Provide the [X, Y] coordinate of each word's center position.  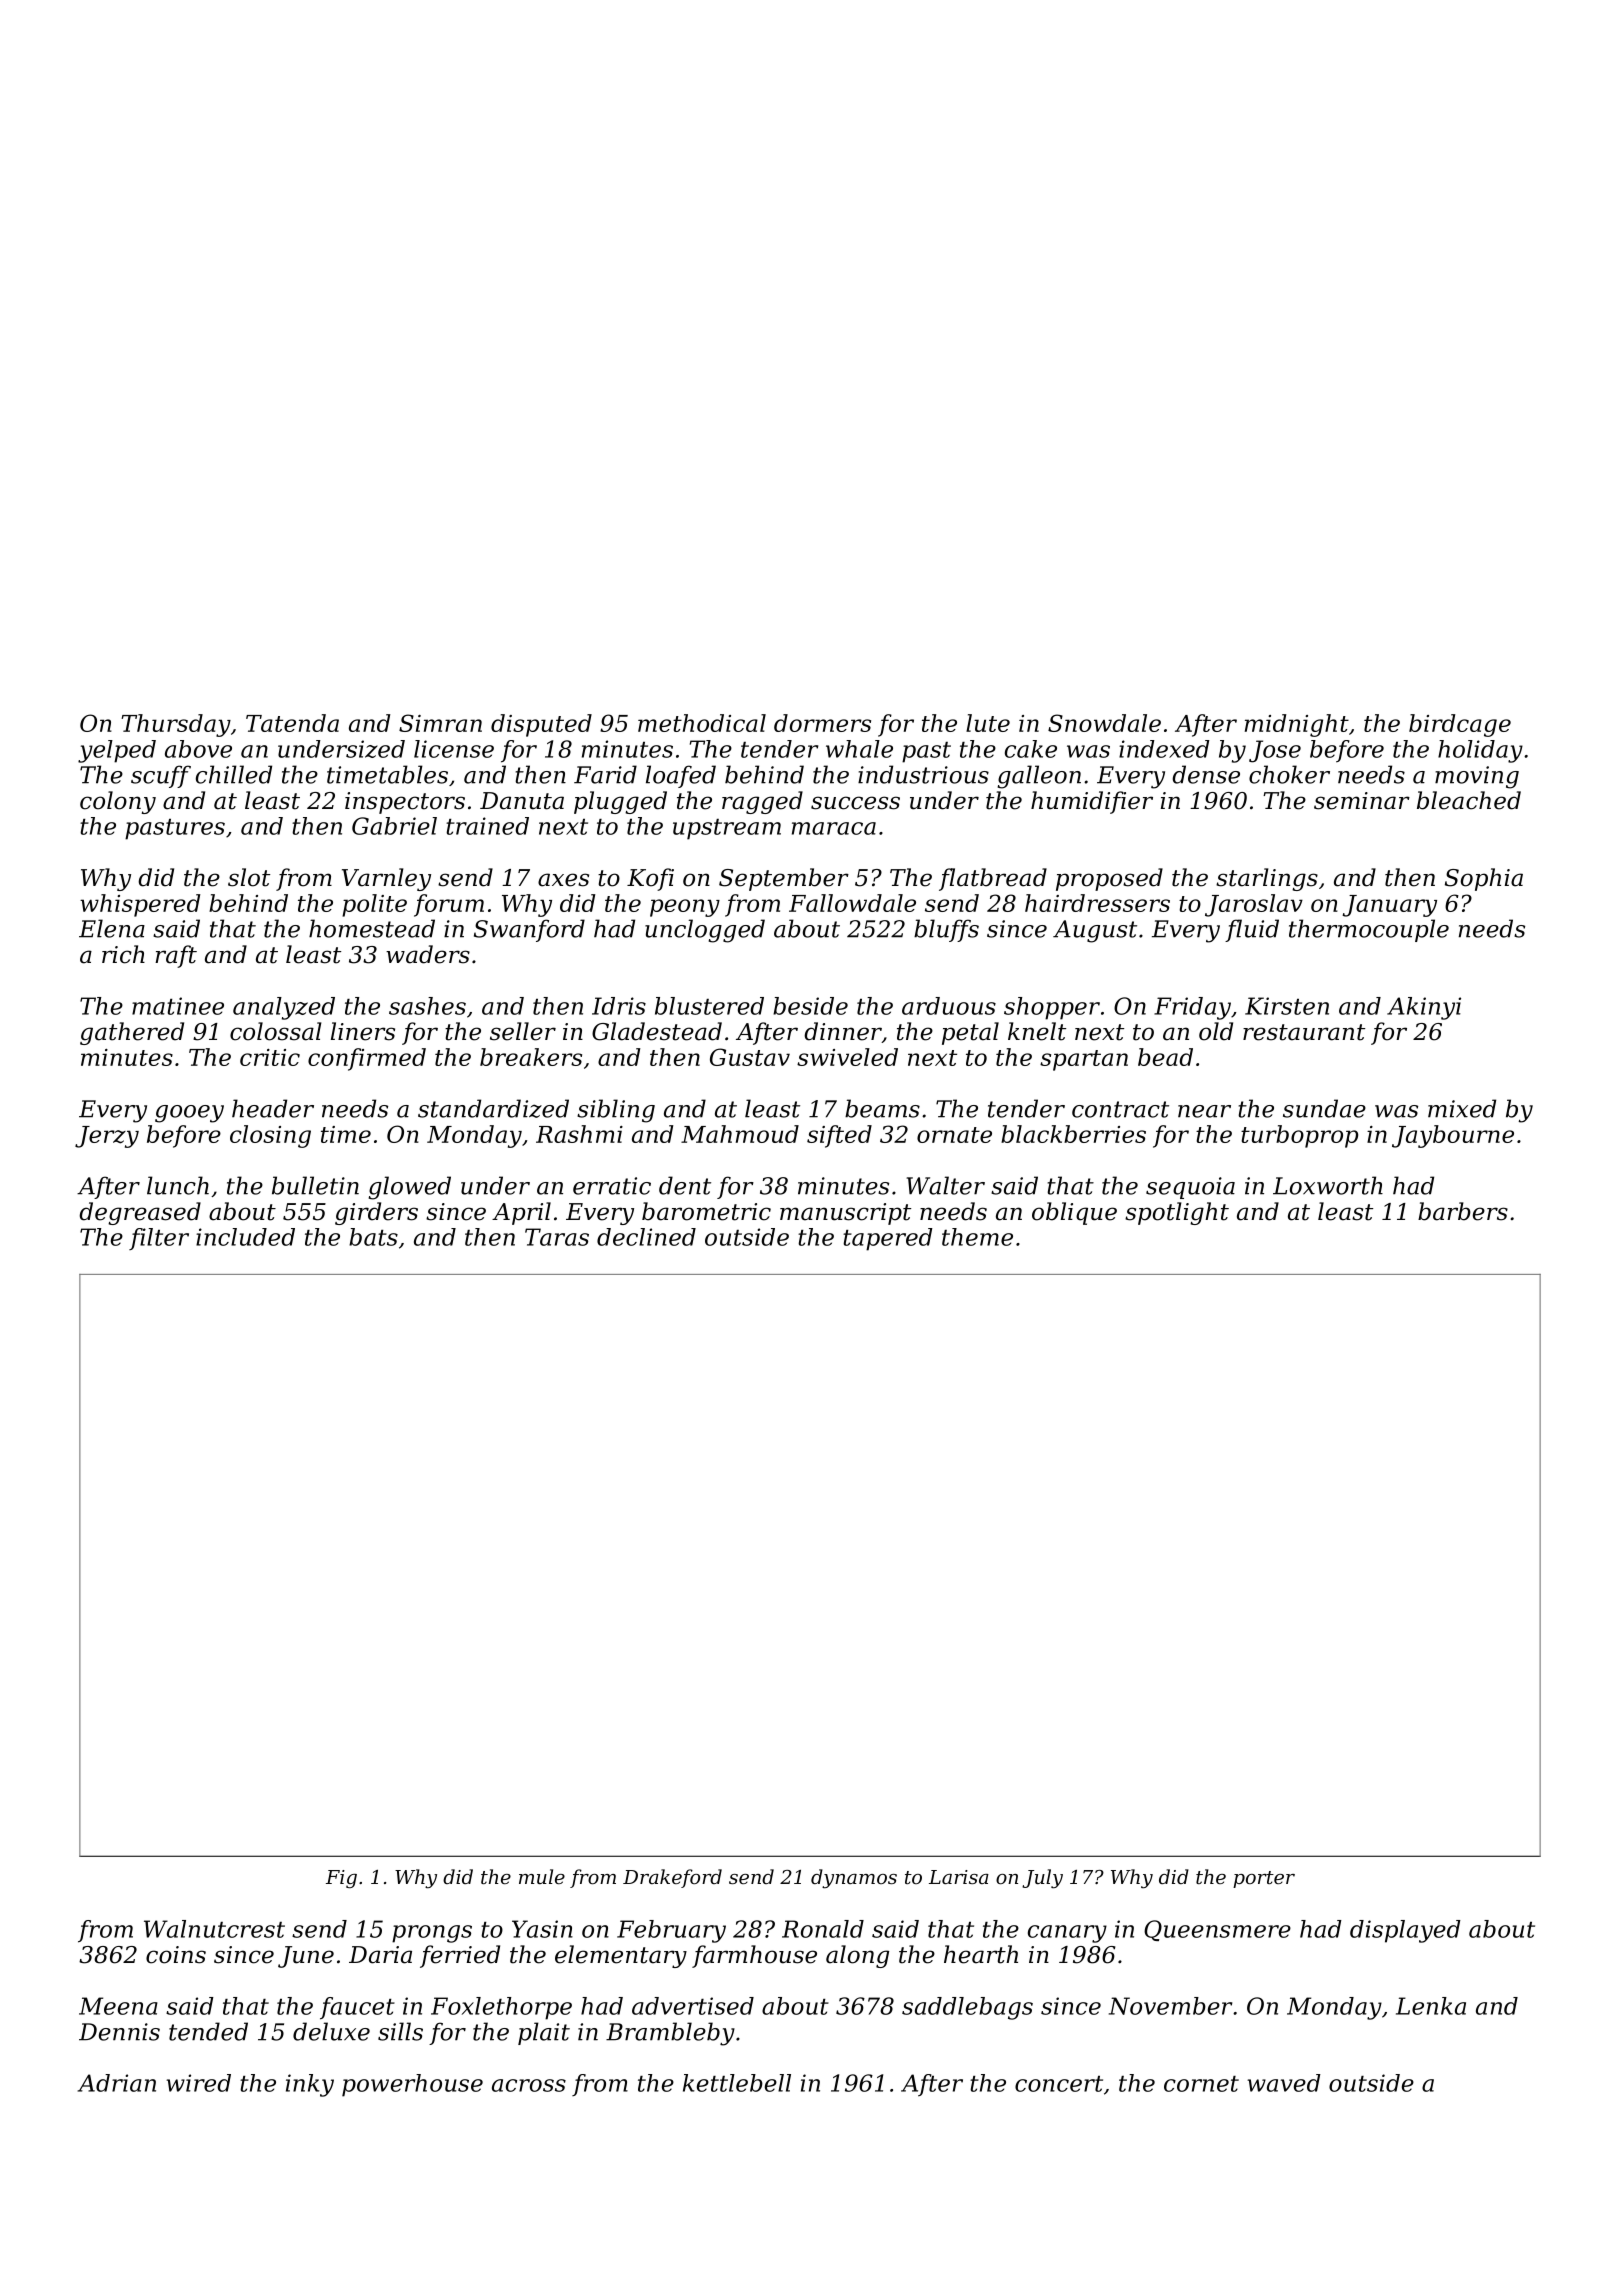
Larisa [959, 1877]
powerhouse [412, 2085]
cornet [1201, 2084]
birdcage [1460, 725]
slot [249, 877]
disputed [541, 725]
